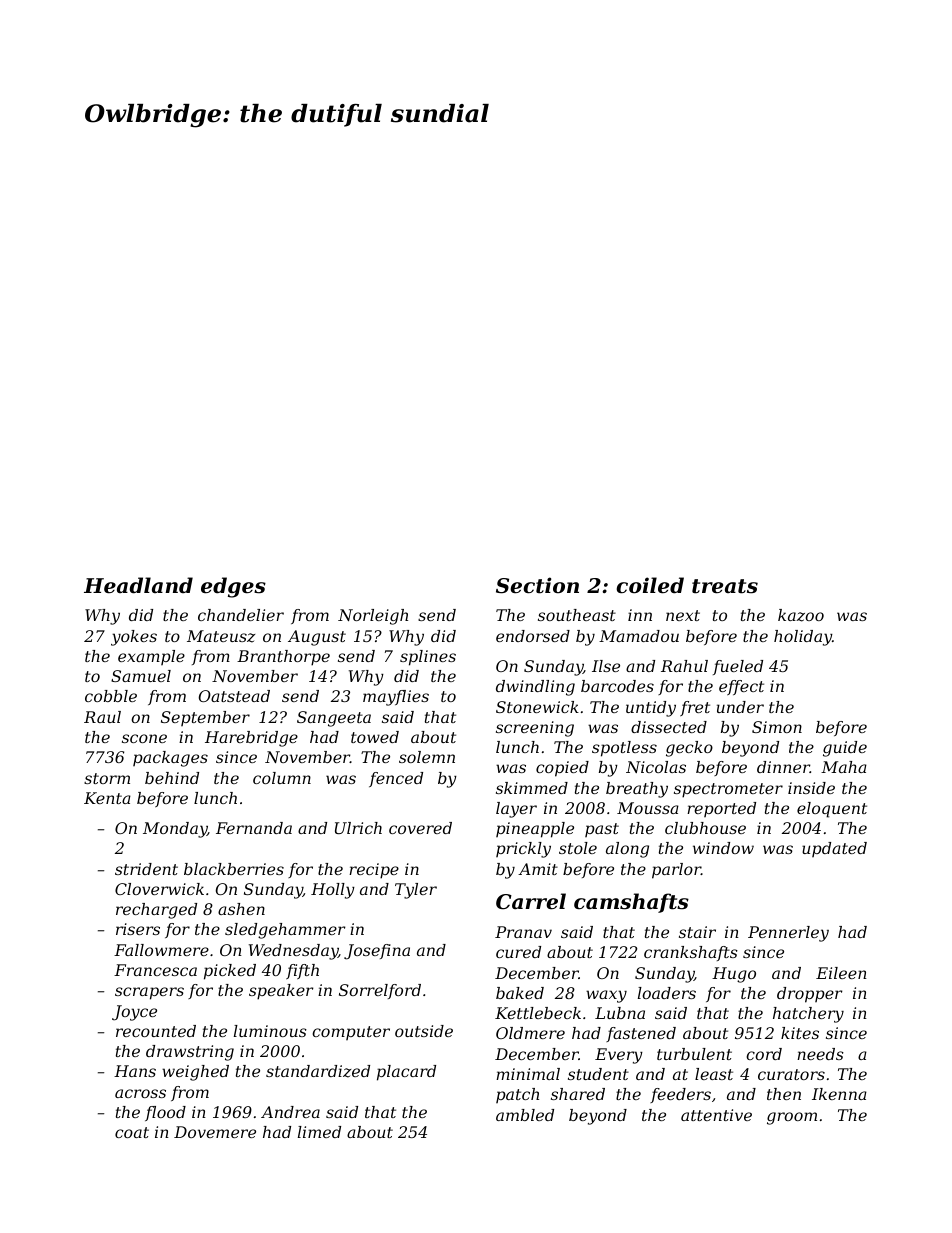  What do you see at coordinates (808, 1015) in the page?
I see `hatchery` at bounding box center [808, 1015].
